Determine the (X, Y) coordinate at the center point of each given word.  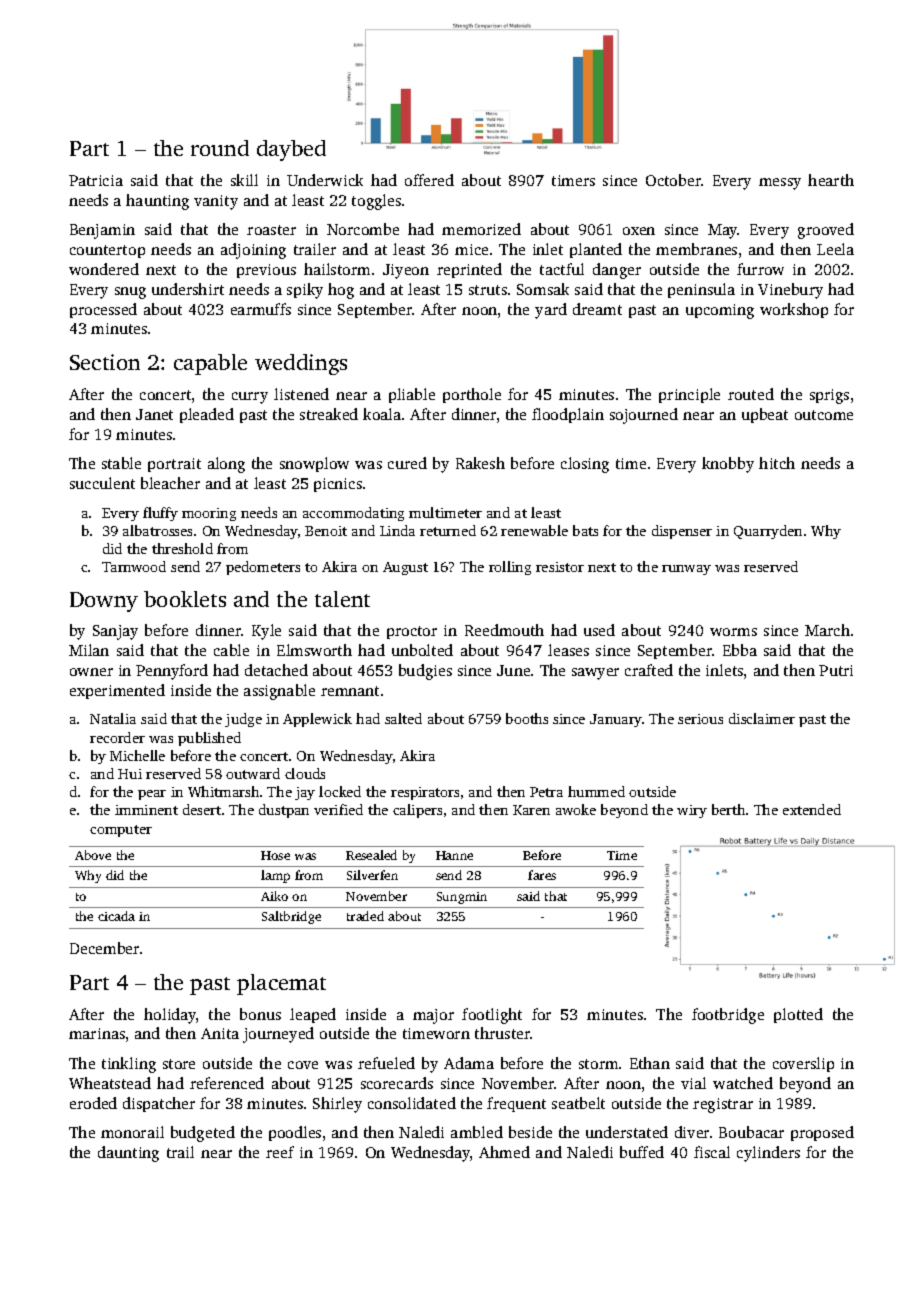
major (433, 1016)
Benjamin (102, 231)
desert (202, 809)
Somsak (543, 289)
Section (105, 362)
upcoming (720, 311)
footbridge (728, 1016)
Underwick (325, 180)
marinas (97, 1033)
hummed (596, 791)
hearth (831, 180)
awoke (576, 809)
